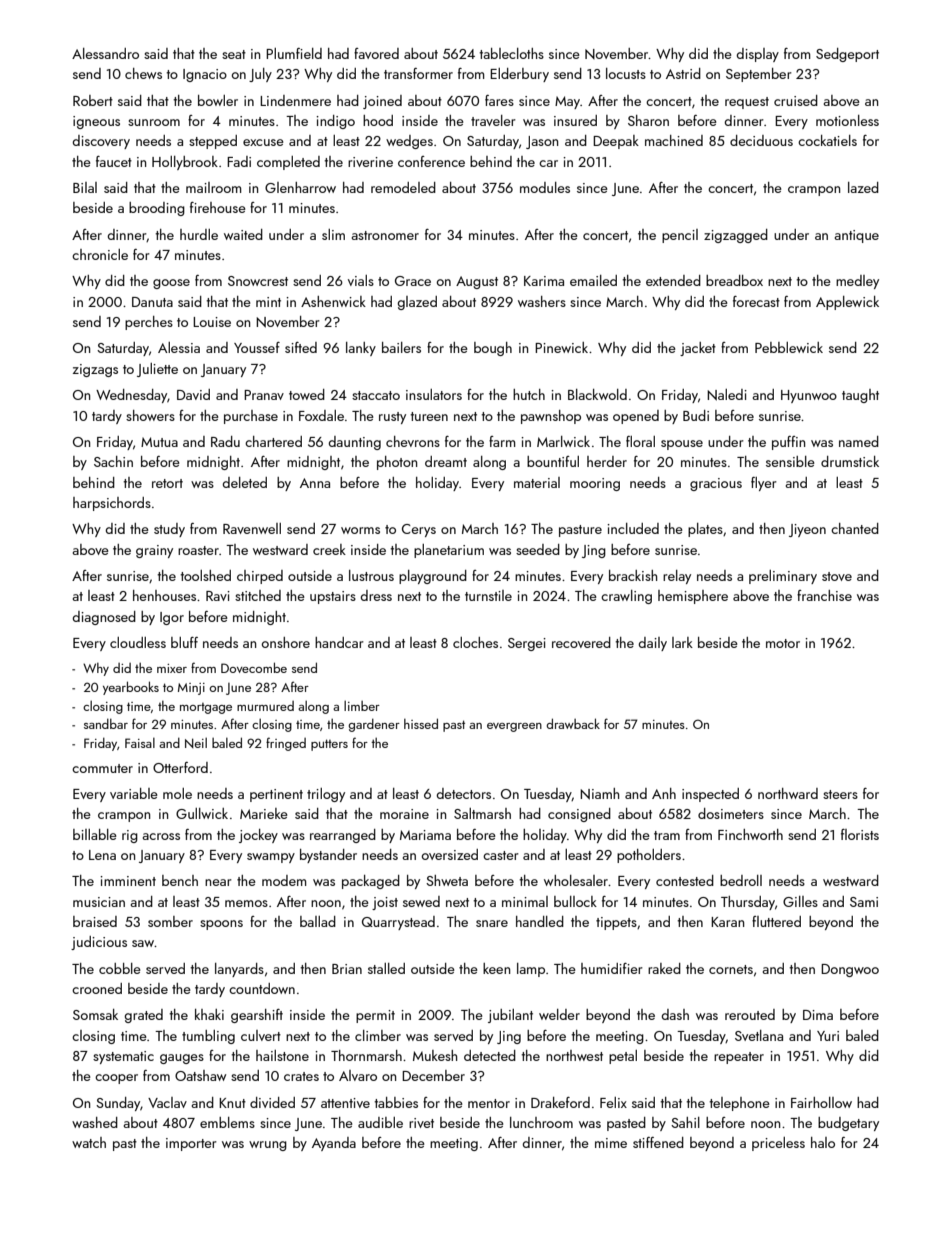 The width and height of the screenshot is (952, 1233). Describe the element at coordinates (294, 53) in the screenshot. I see `Plumfield` at that location.
